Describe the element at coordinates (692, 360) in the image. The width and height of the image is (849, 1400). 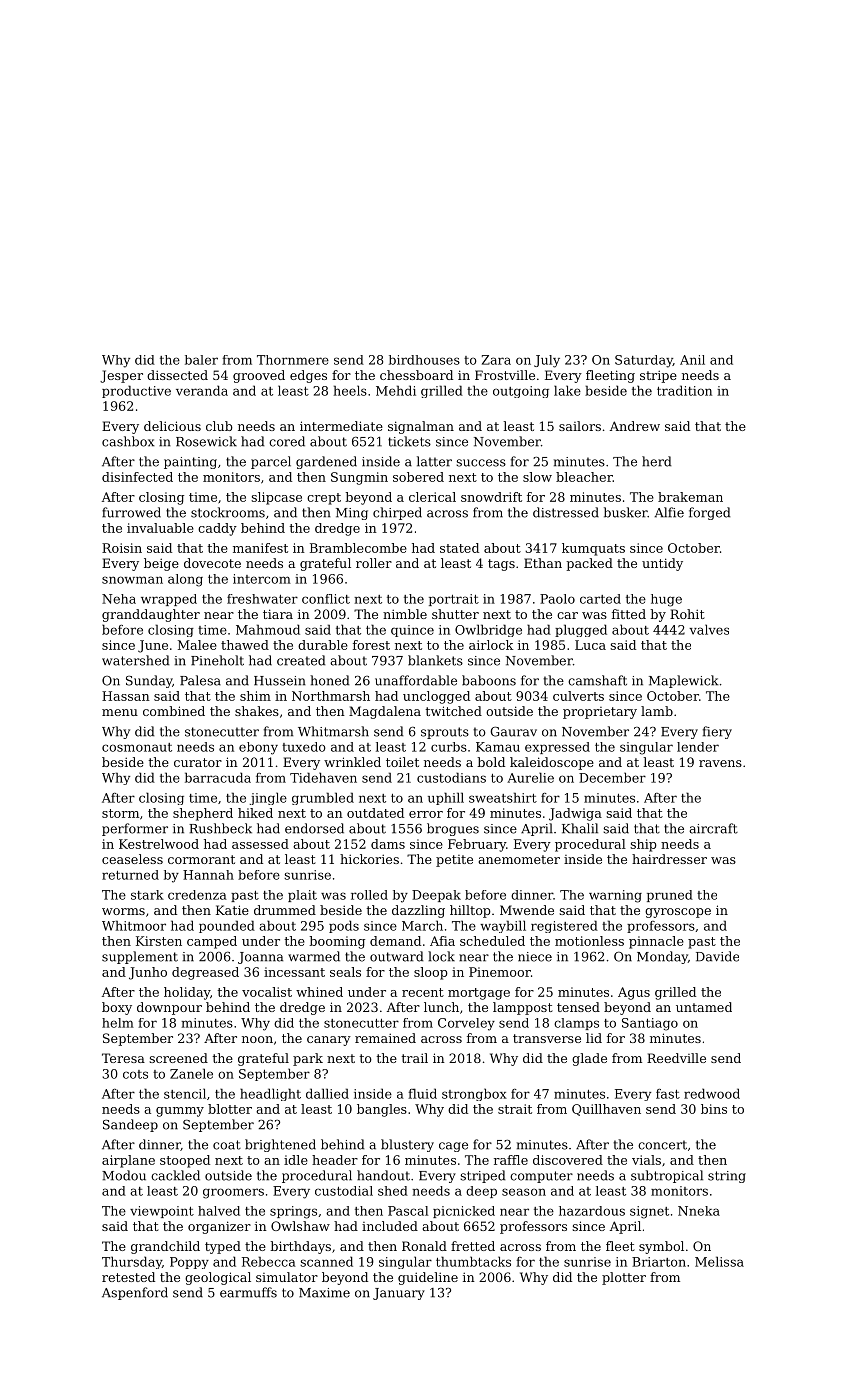
I see `Anil` at that location.
